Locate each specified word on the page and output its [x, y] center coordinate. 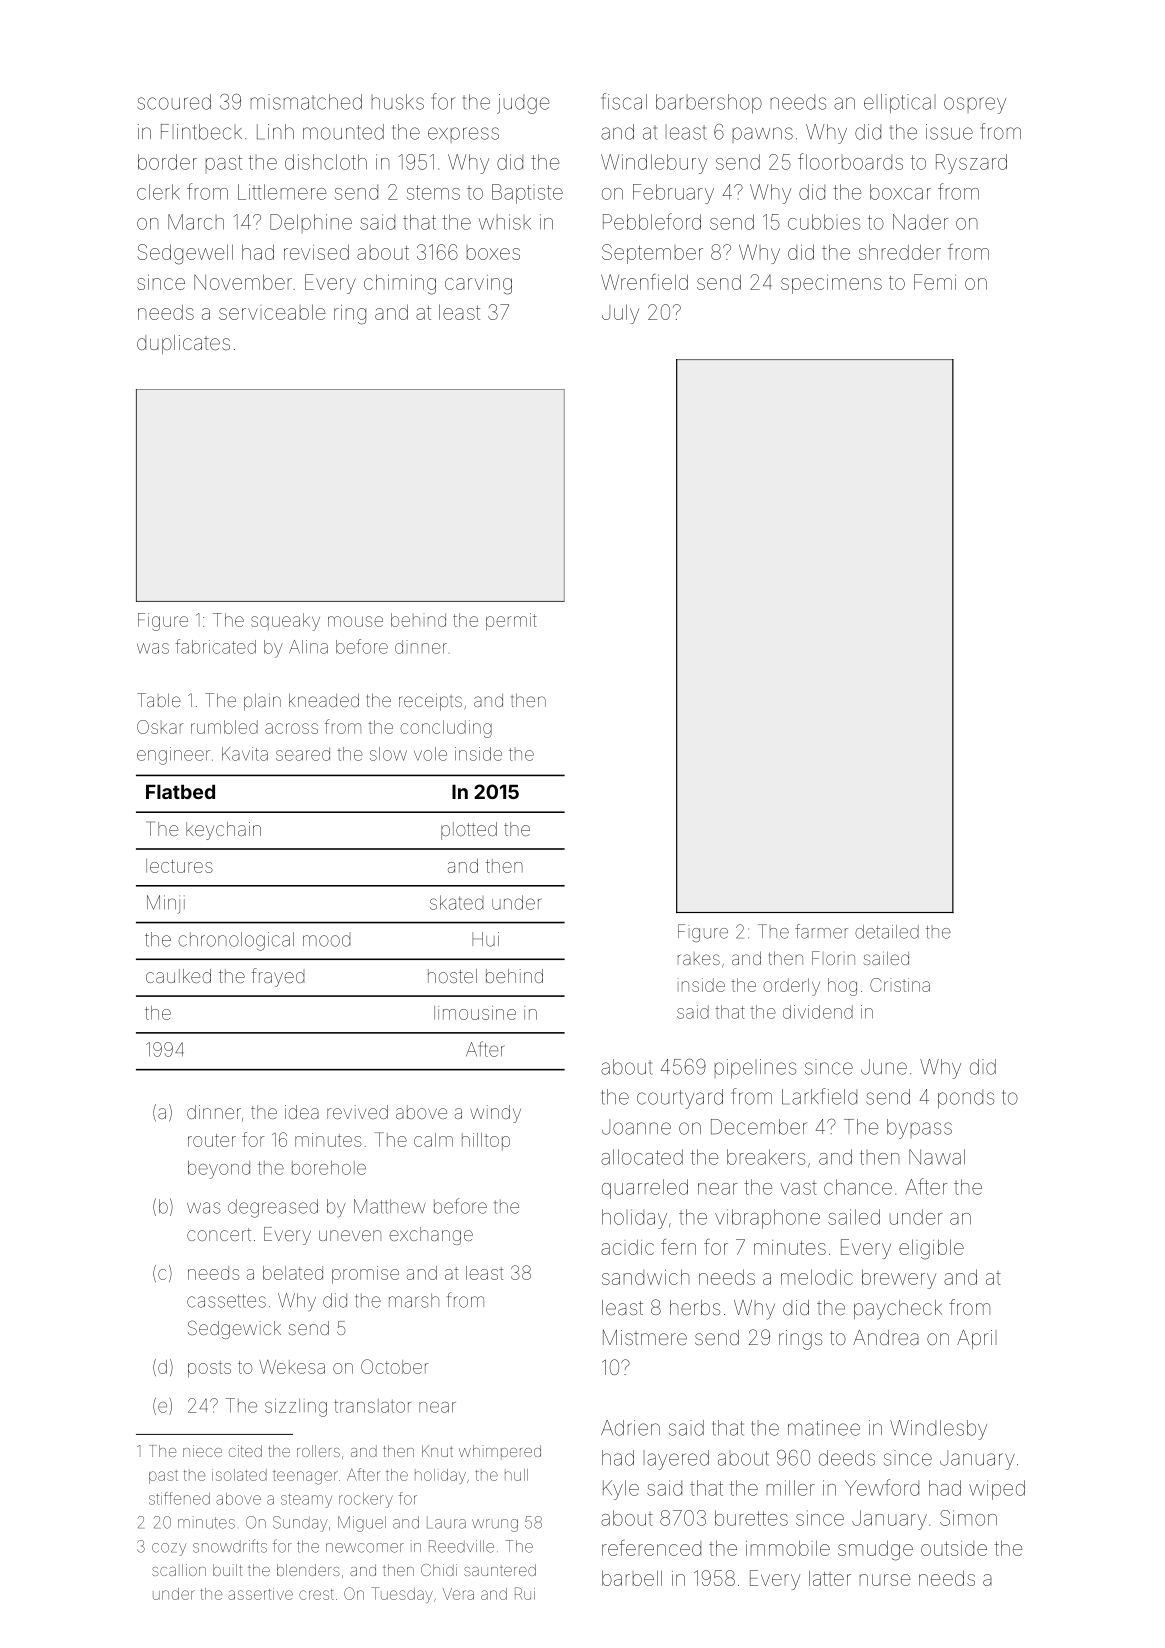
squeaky [285, 622]
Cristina [900, 985]
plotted [469, 831]
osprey [975, 105]
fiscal [624, 101]
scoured [174, 102]
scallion [179, 1570]
